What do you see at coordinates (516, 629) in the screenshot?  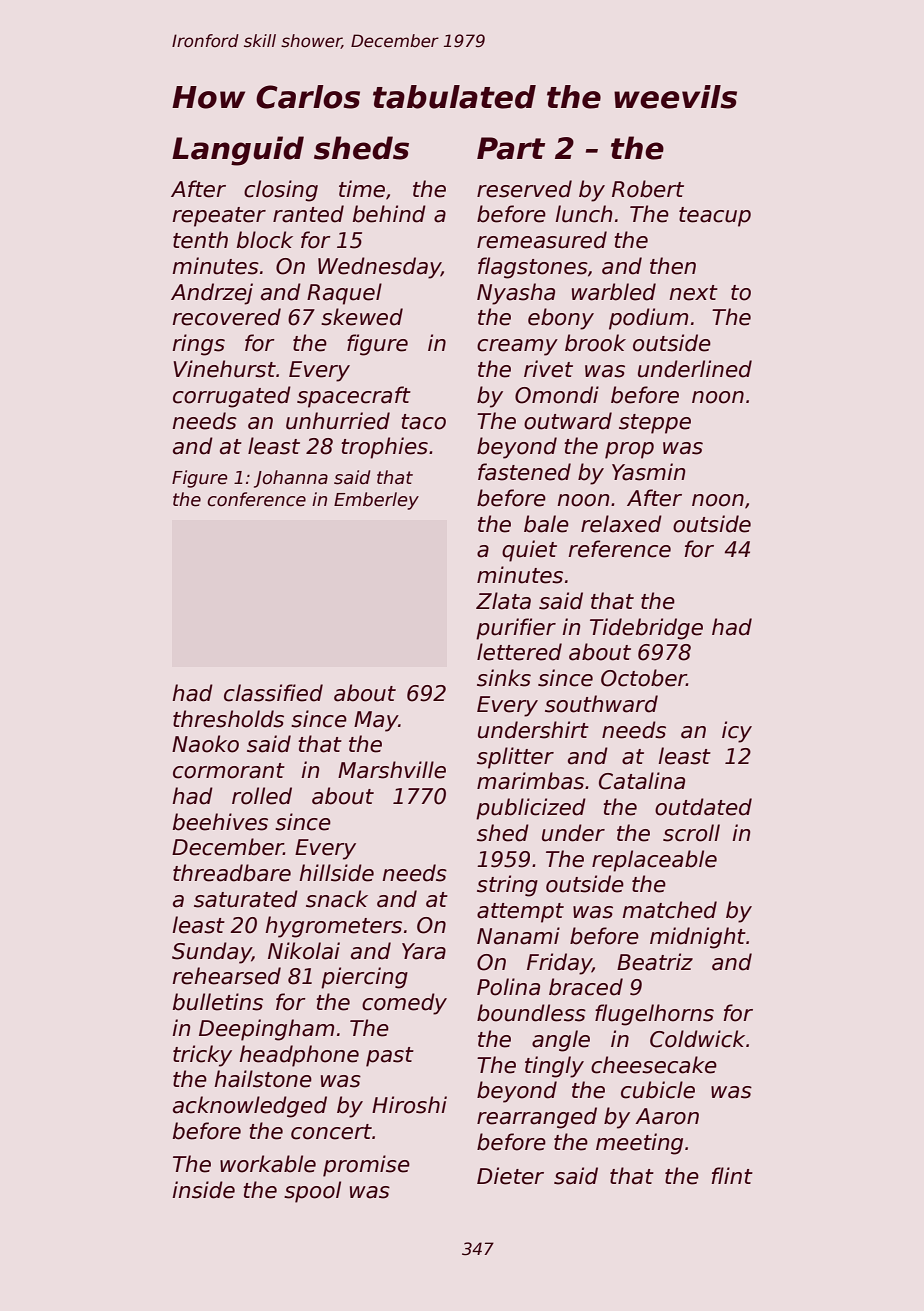 I see `purifier` at bounding box center [516, 629].
